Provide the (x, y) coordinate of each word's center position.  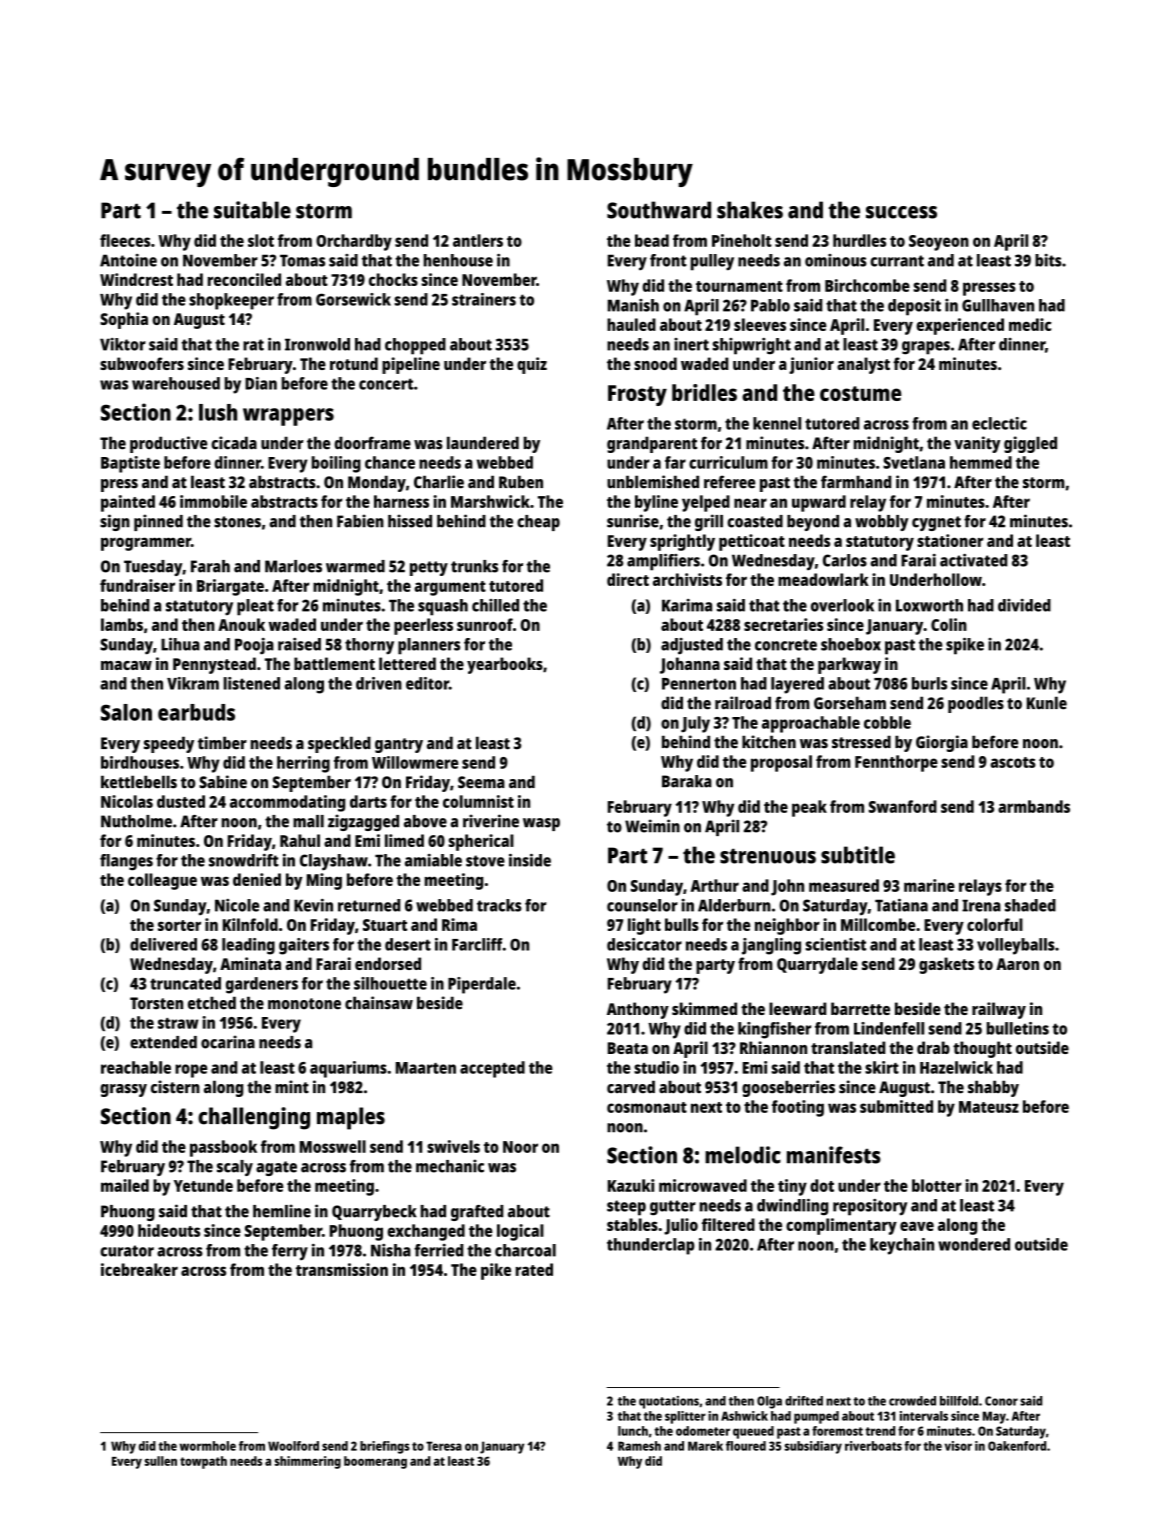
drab (933, 1047)
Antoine (128, 260)
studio (656, 1067)
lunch (633, 1431)
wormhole (208, 1446)
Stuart (385, 925)
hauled (631, 324)
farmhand (856, 482)
